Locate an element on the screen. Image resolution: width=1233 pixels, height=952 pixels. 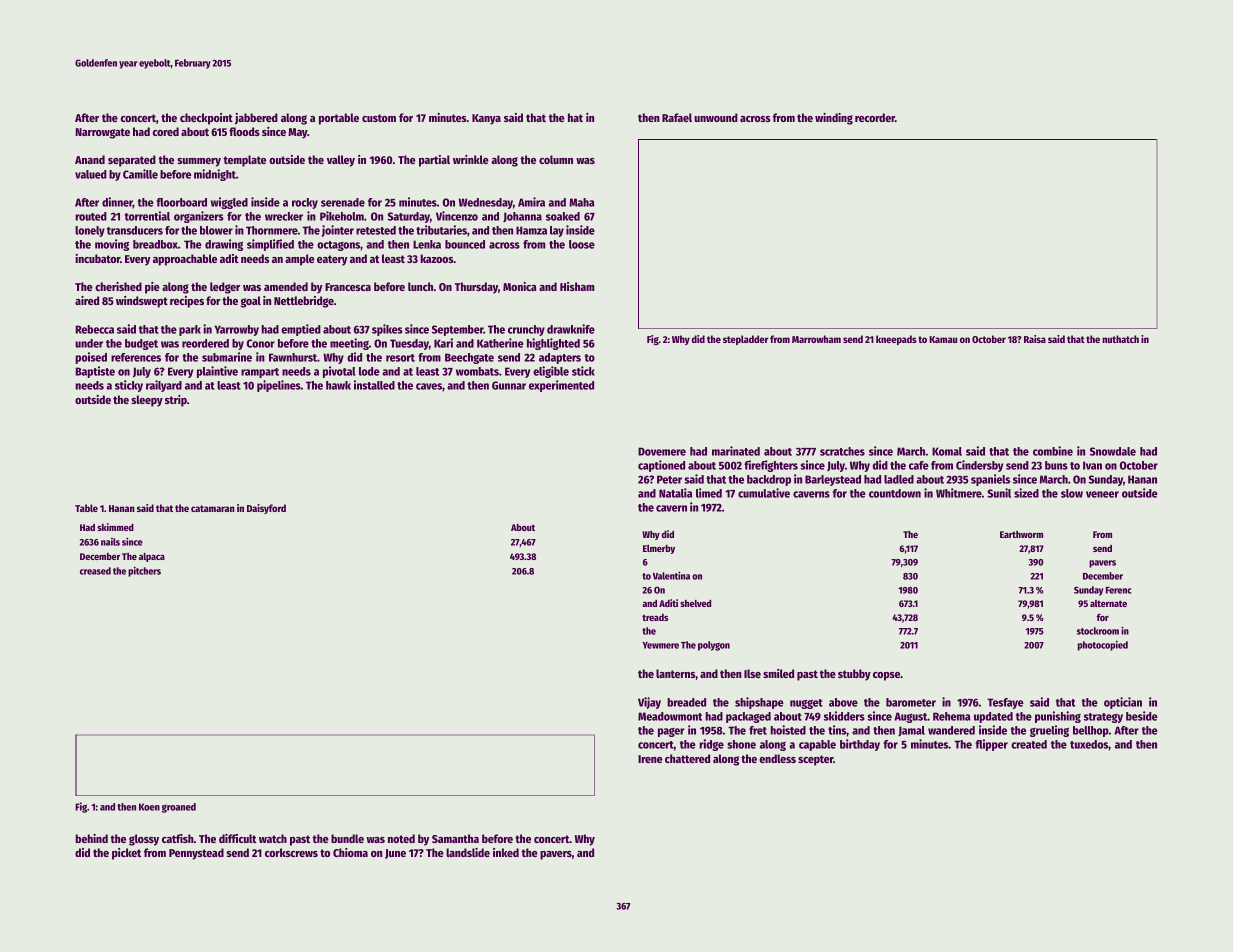
groaned is located at coordinates (179, 808).
